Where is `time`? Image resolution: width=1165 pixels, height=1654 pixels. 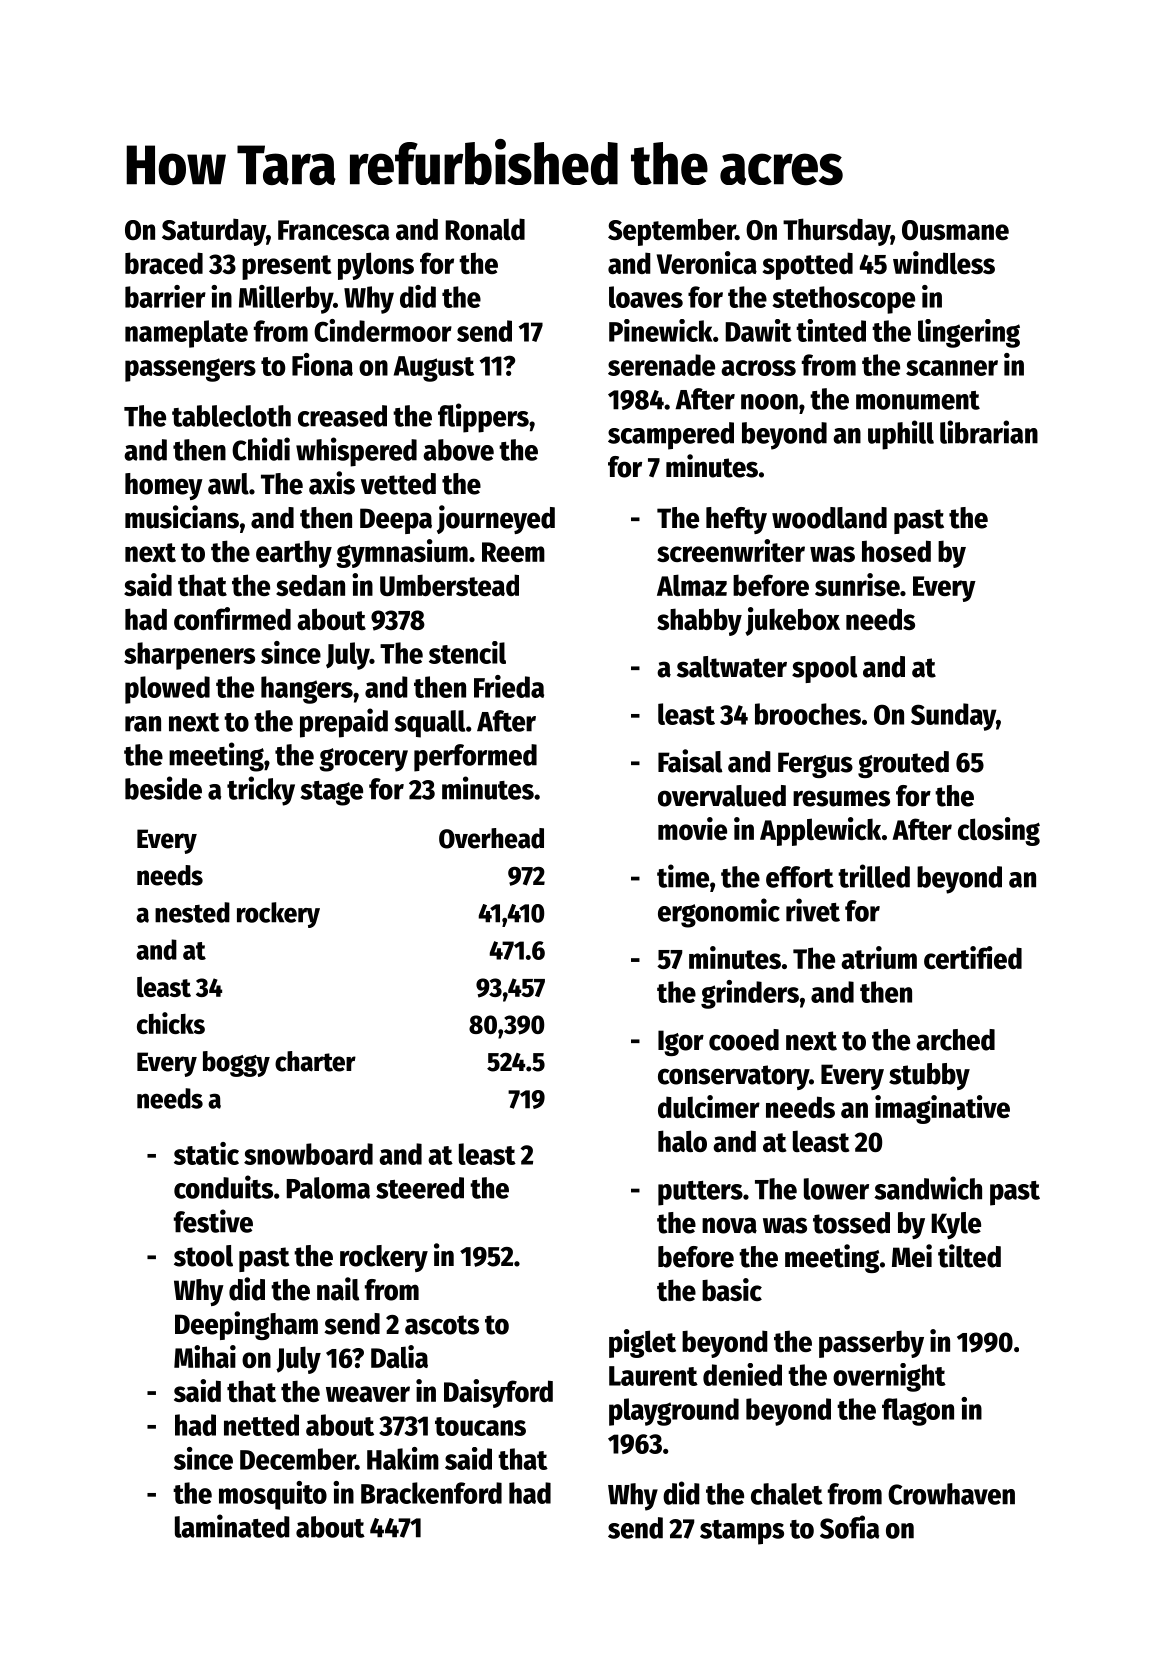 time is located at coordinates (683, 876).
